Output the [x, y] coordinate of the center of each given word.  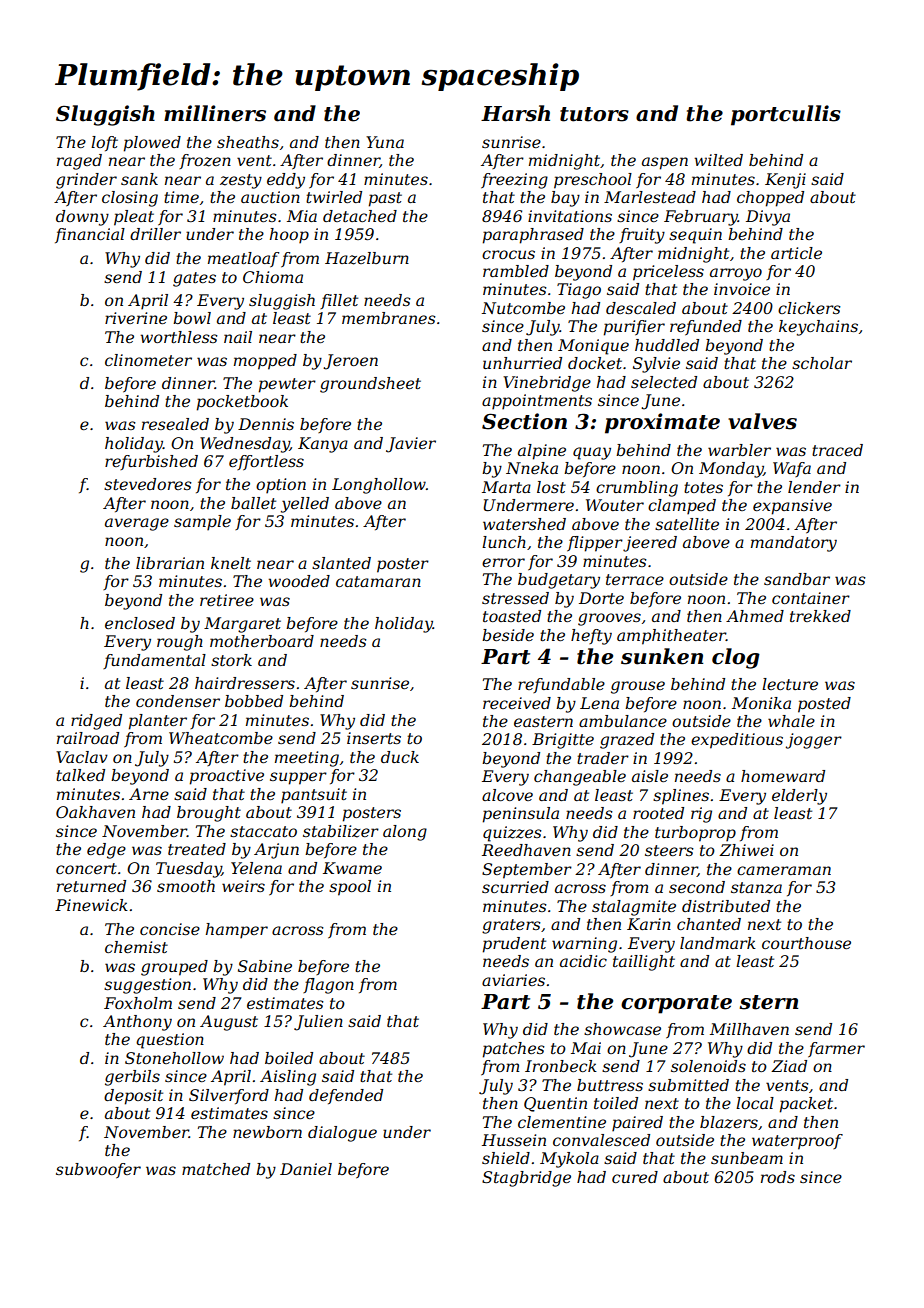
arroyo [736, 274]
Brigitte [563, 741]
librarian [170, 563]
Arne [149, 794]
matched [216, 1169]
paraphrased [533, 236]
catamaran [378, 581]
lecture [790, 684]
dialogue [342, 1134]
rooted [658, 813]
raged [79, 162]
